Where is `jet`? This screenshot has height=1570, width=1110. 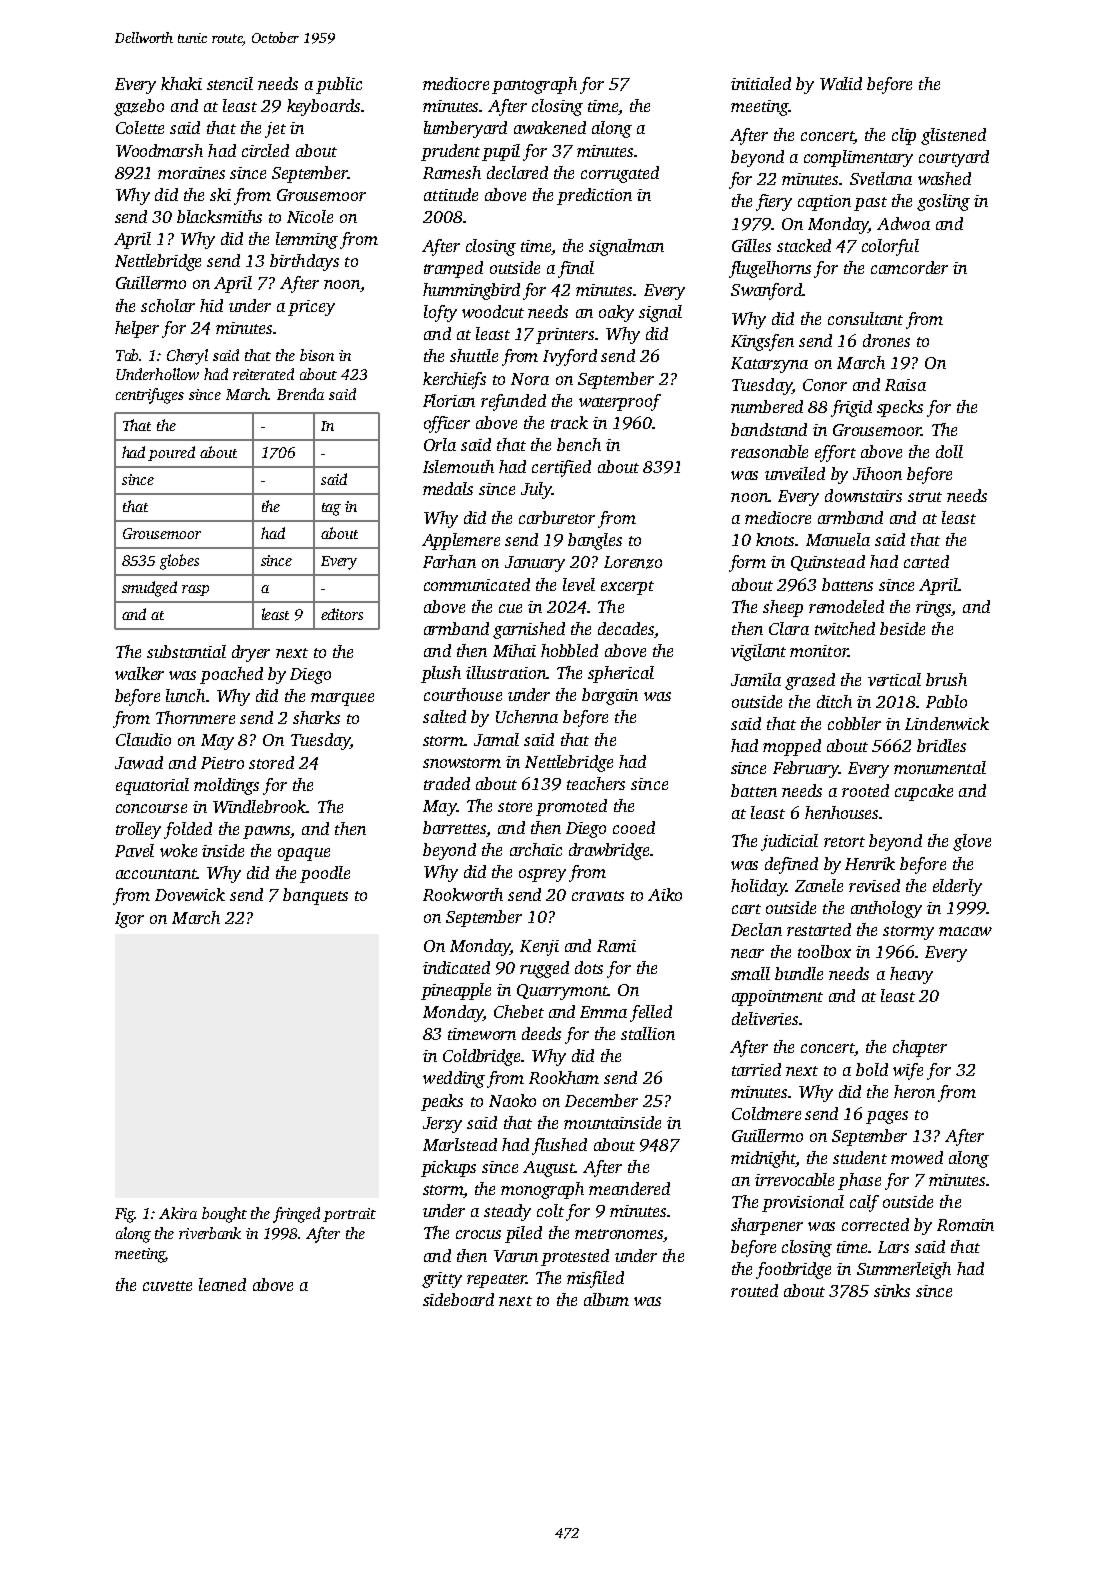 jet is located at coordinates (275, 130).
